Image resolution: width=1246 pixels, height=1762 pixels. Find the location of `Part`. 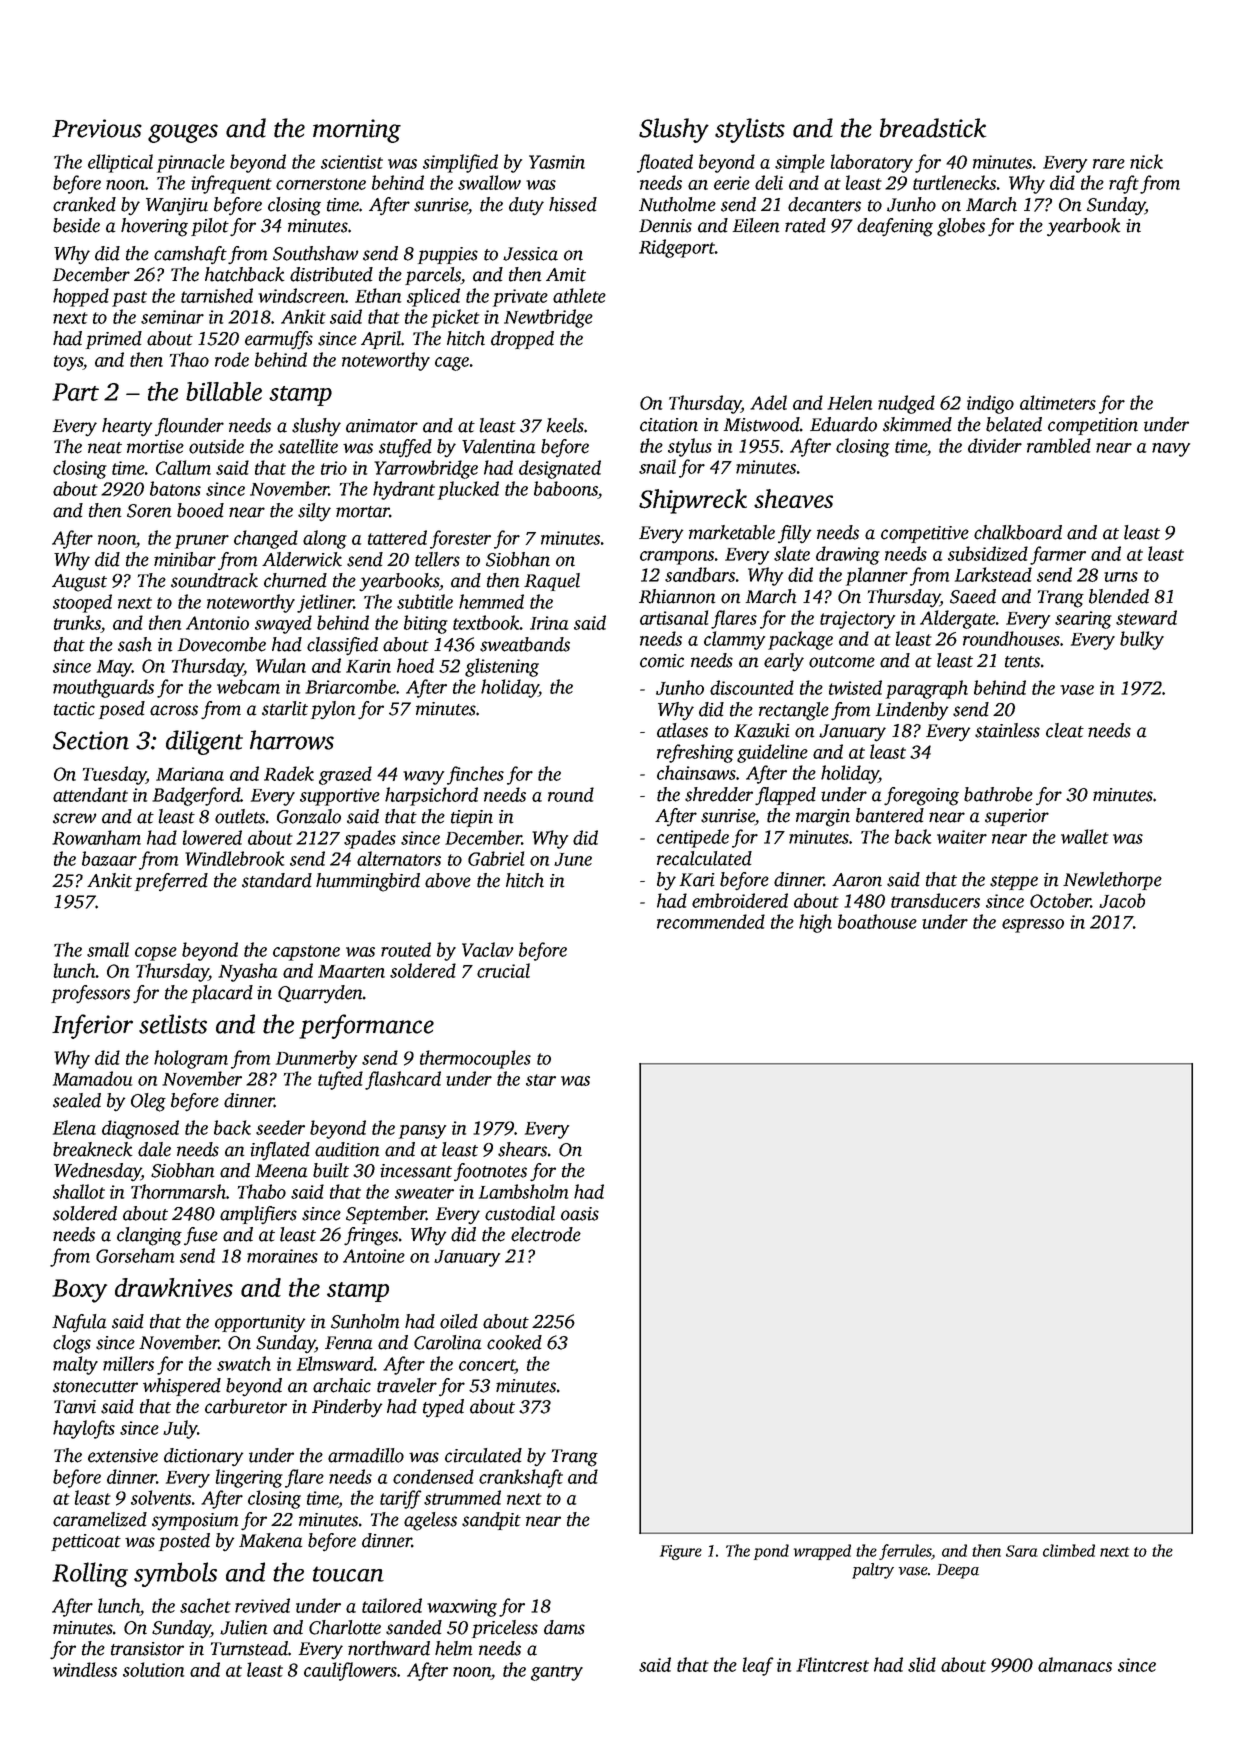

Part is located at coordinates (75, 392).
